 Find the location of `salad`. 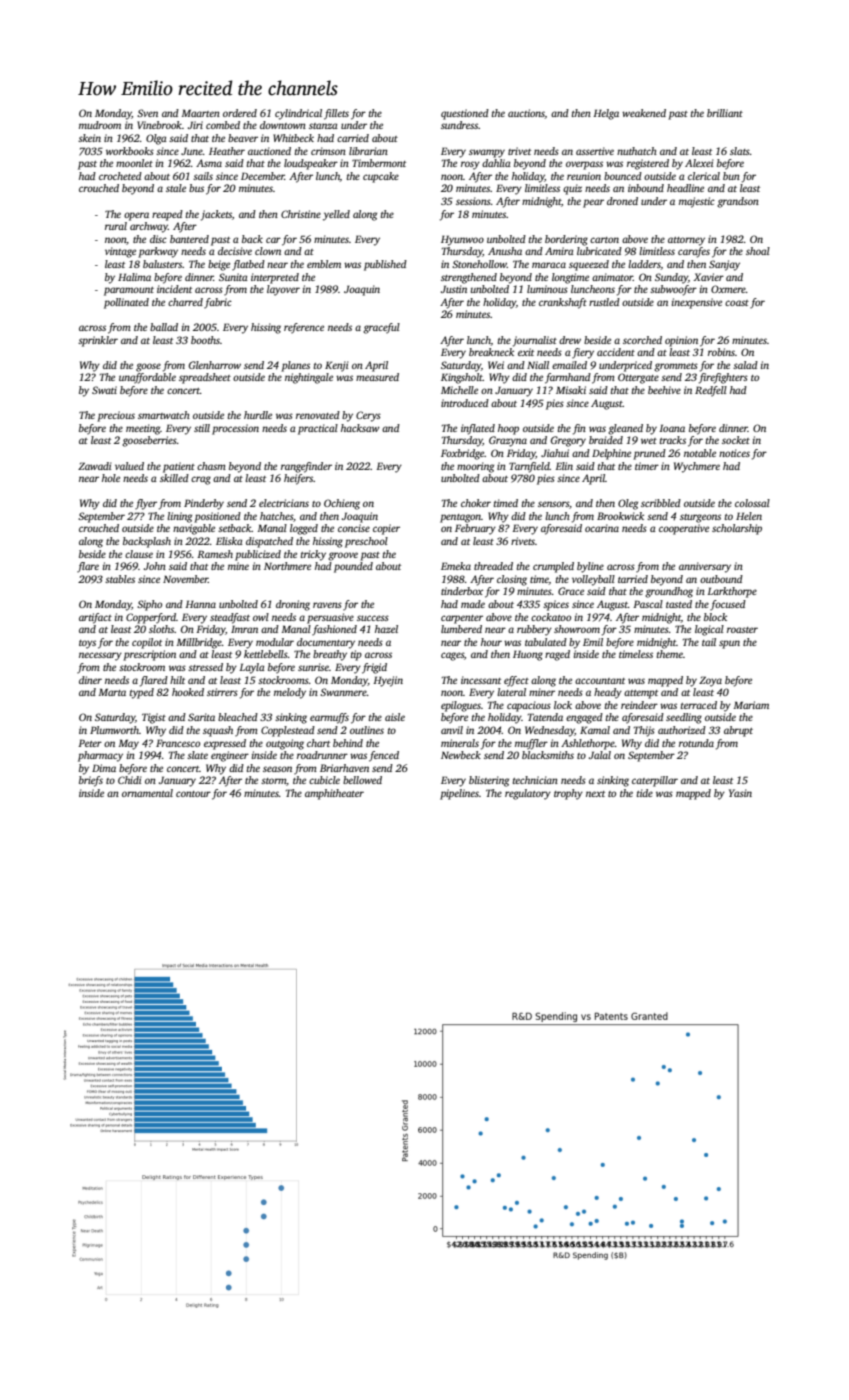

salad is located at coordinates (745, 365).
